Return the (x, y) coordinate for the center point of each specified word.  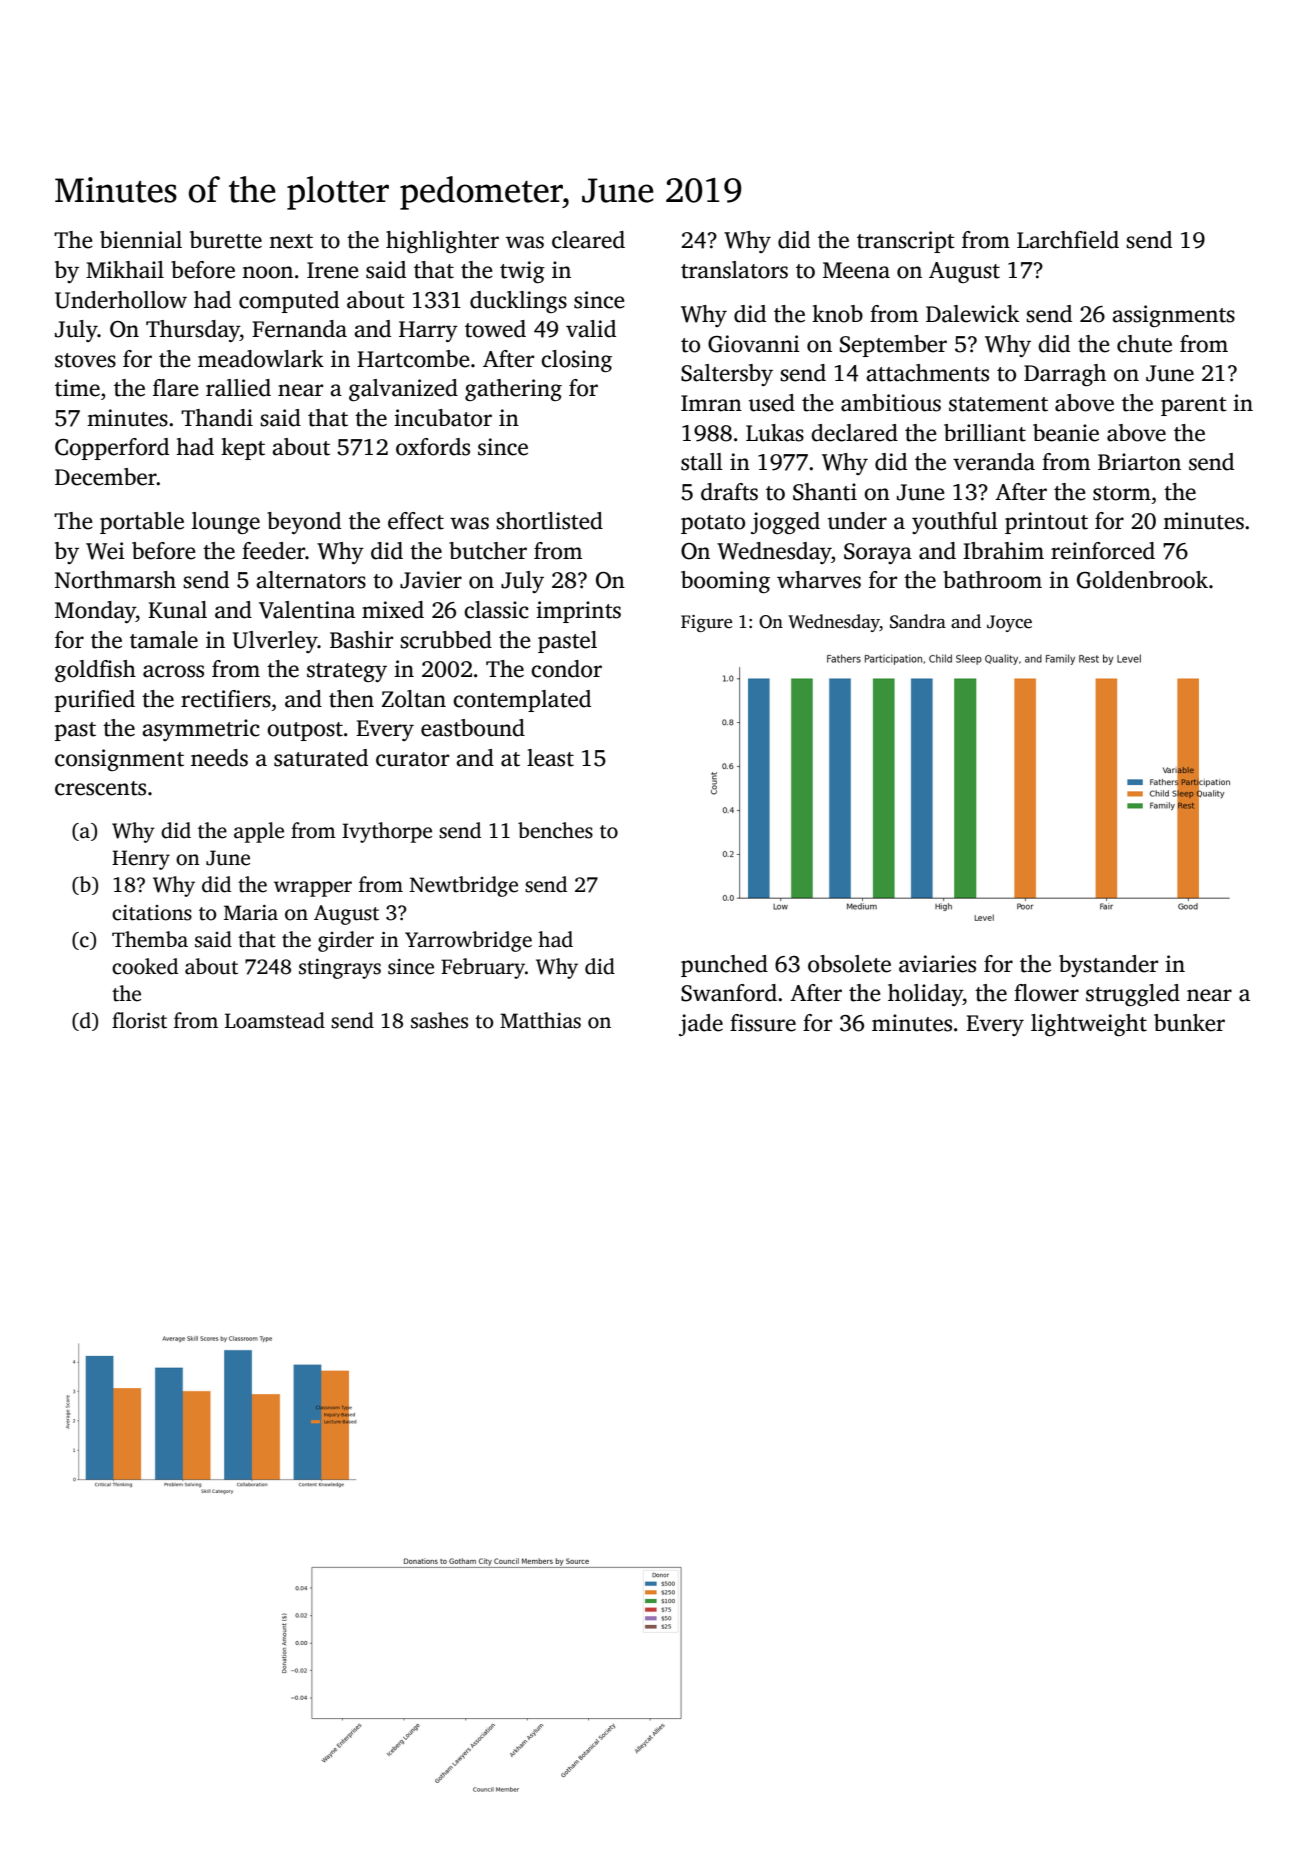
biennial (141, 240)
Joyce (1009, 623)
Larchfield (1068, 240)
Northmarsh (115, 580)
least (550, 758)
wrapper (313, 889)
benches (555, 830)
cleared (588, 240)
